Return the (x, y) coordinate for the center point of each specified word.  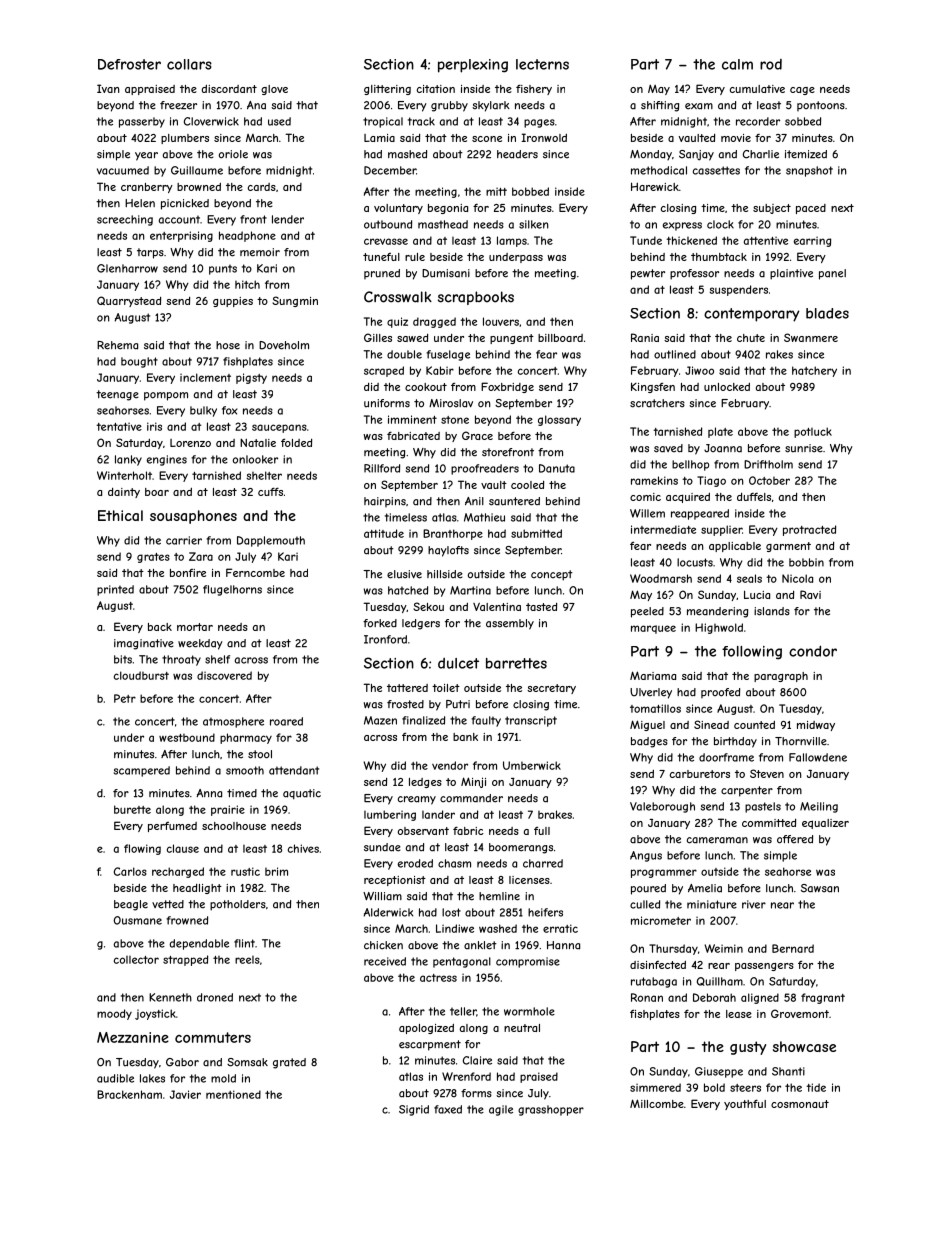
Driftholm (768, 464)
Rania (645, 337)
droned (215, 997)
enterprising (181, 236)
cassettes (716, 170)
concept (552, 575)
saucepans (279, 428)
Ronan (647, 997)
